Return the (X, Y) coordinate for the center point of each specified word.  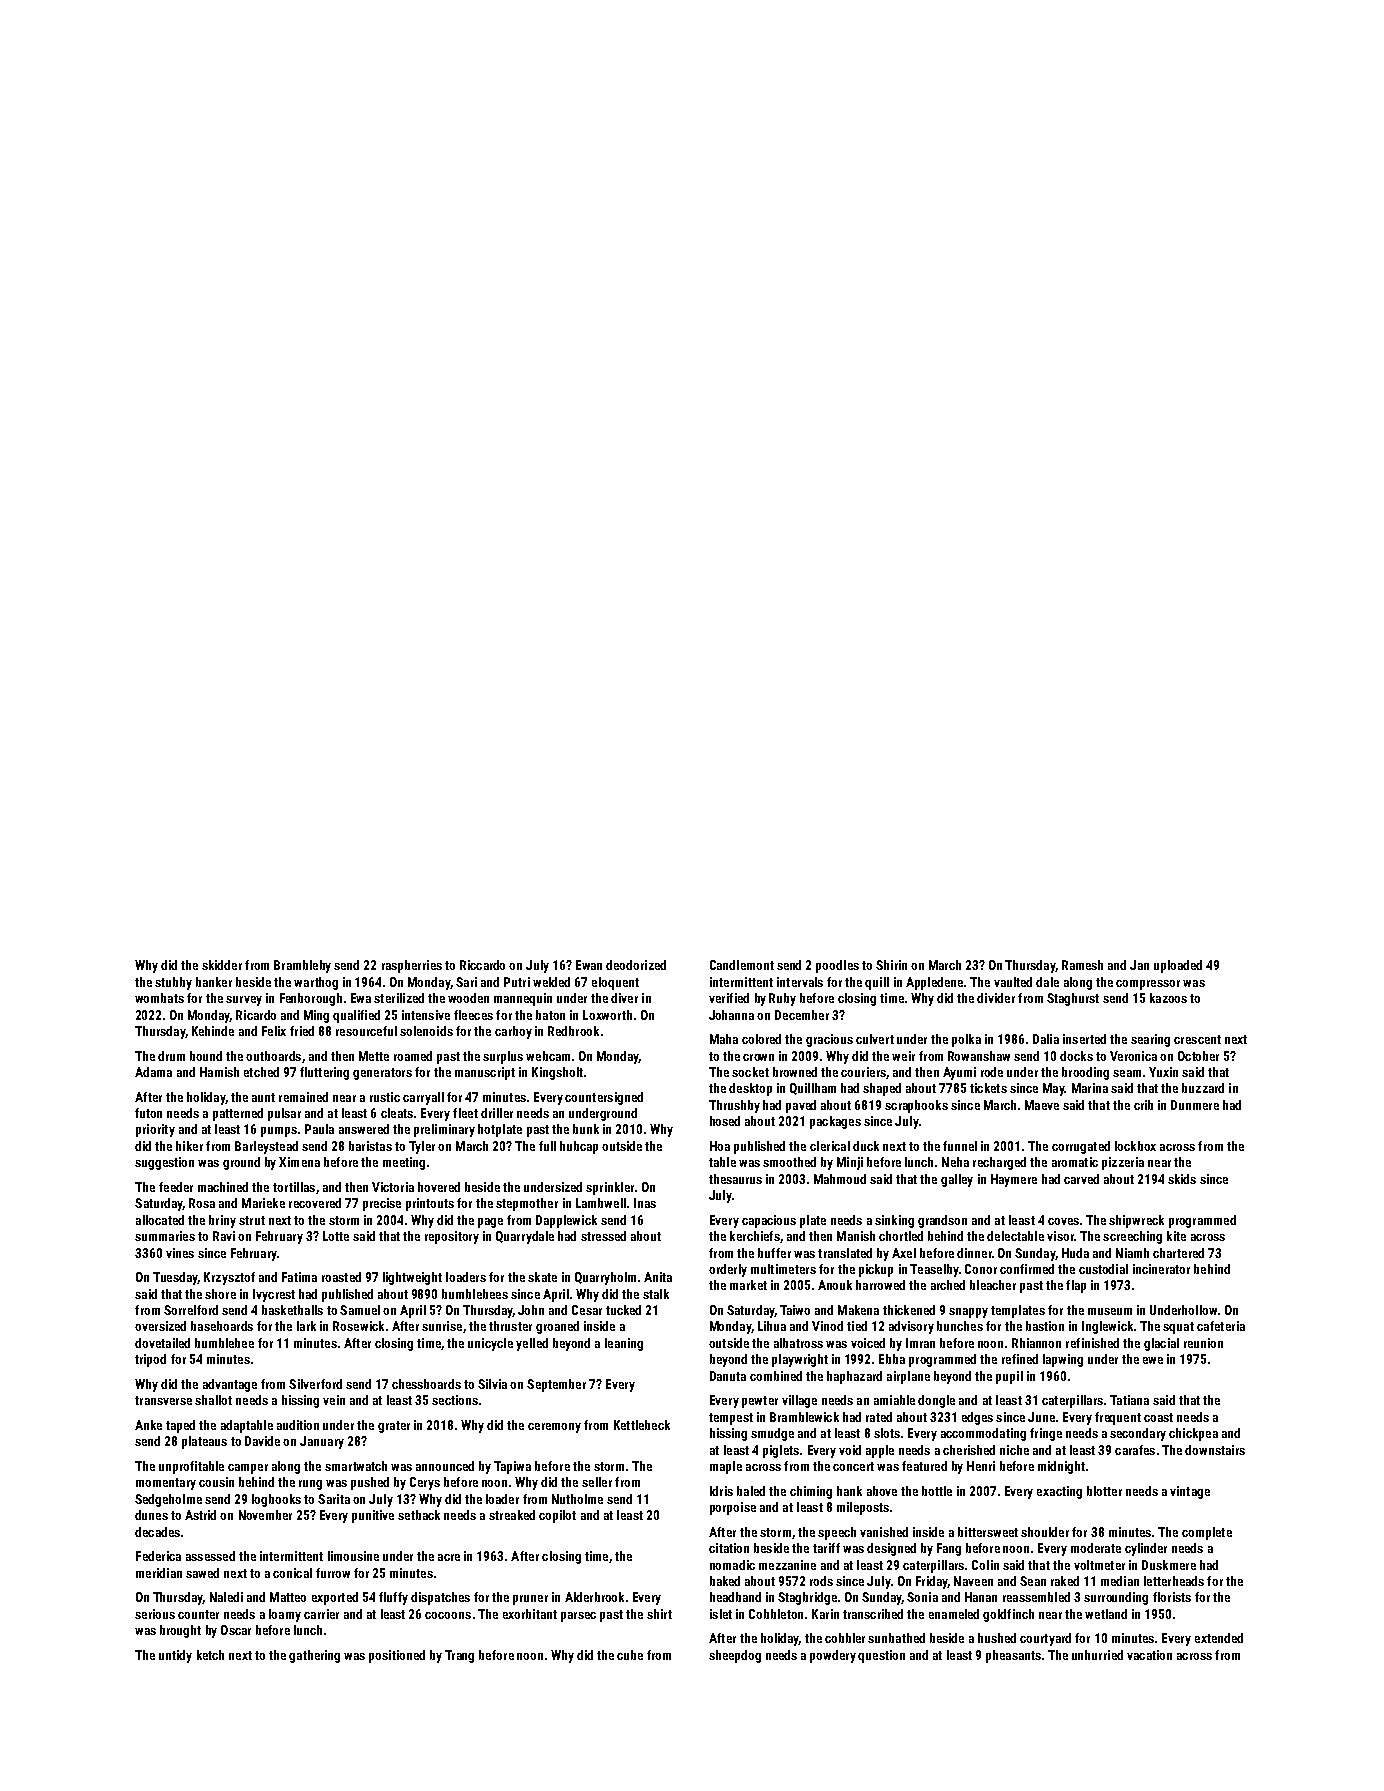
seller (597, 1482)
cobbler (845, 1638)
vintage (1190, 1492)
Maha (724, 1039)
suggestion (164, 1163)
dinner (974, 1253)
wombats (159, 998)
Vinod (827, 1326)
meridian (159, 1573)
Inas (645, 1203)
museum (1110, 1311)
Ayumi (959, 1073)
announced (445, 1466)
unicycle (490, 1344)
